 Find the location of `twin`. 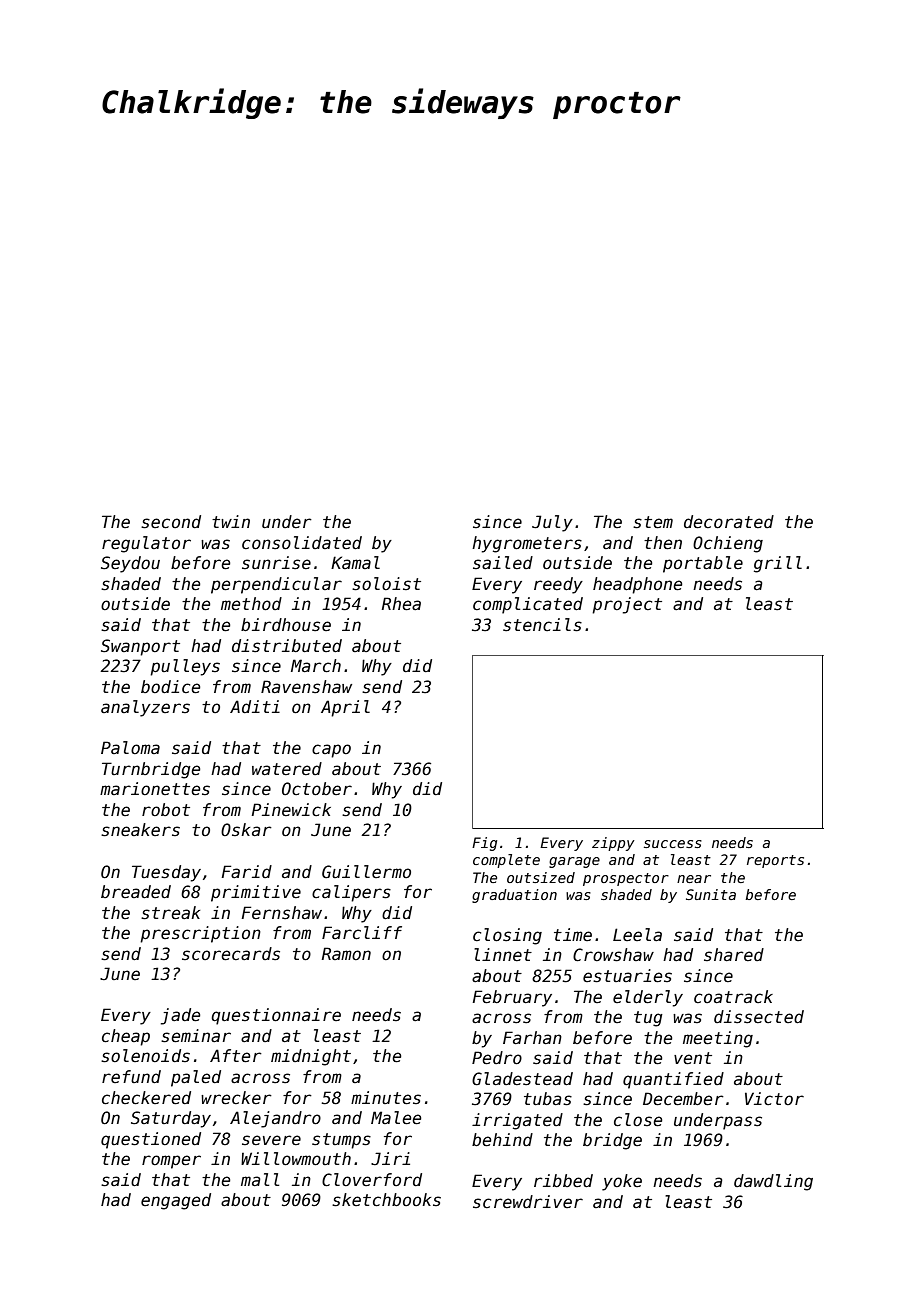

twin is located at coordinates (231, 521).
